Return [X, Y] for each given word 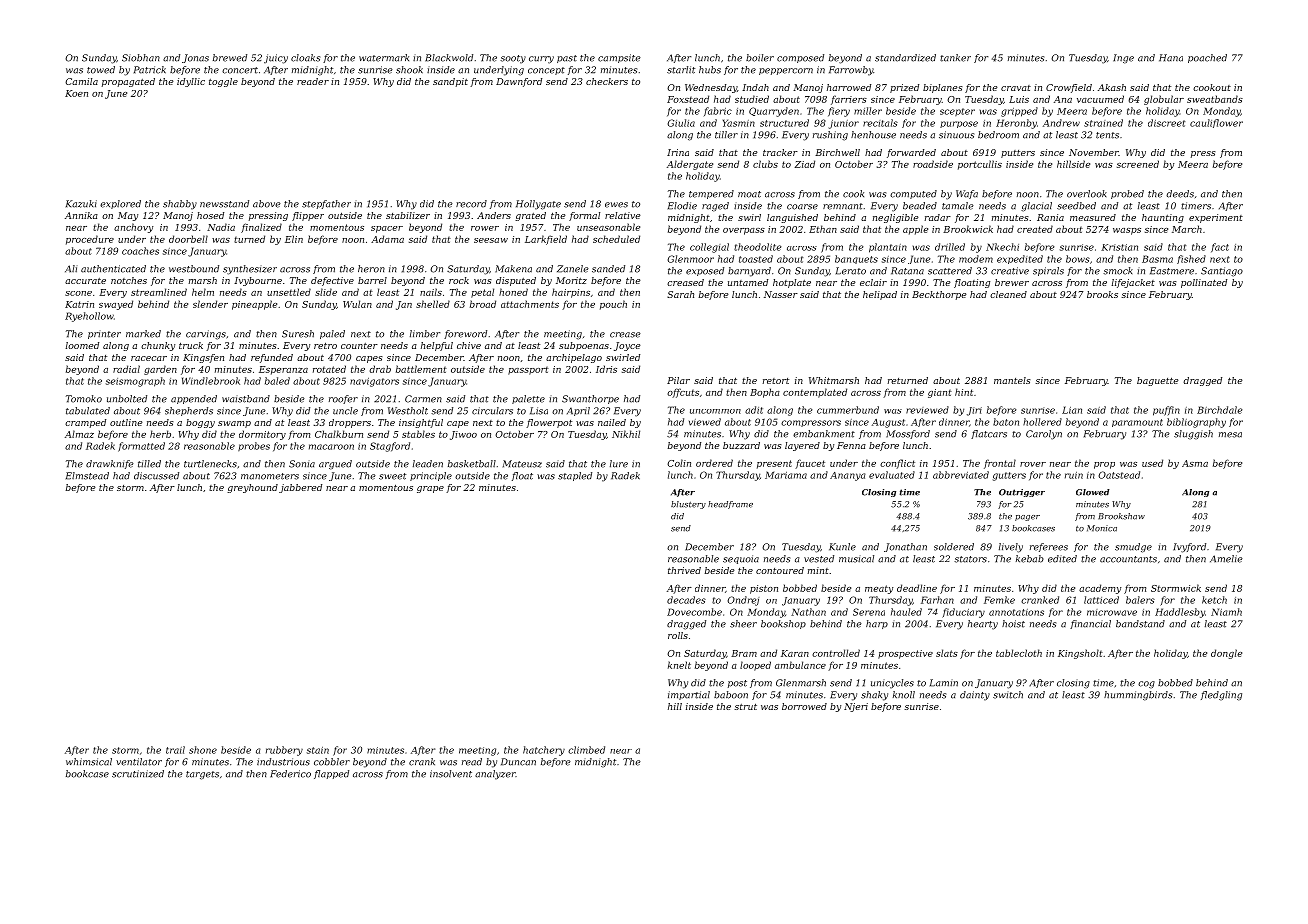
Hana [1171, 58]
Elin [294, 239]
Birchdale [1220, 410]
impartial [689, 695]
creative [1010, 271]
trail [175, 750]
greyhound [252, 488]
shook [409, 70]
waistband [246, 399]
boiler [760, 58]
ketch [1214, 600]
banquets [856, 259]
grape [430, 489]
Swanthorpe [590, 399]
